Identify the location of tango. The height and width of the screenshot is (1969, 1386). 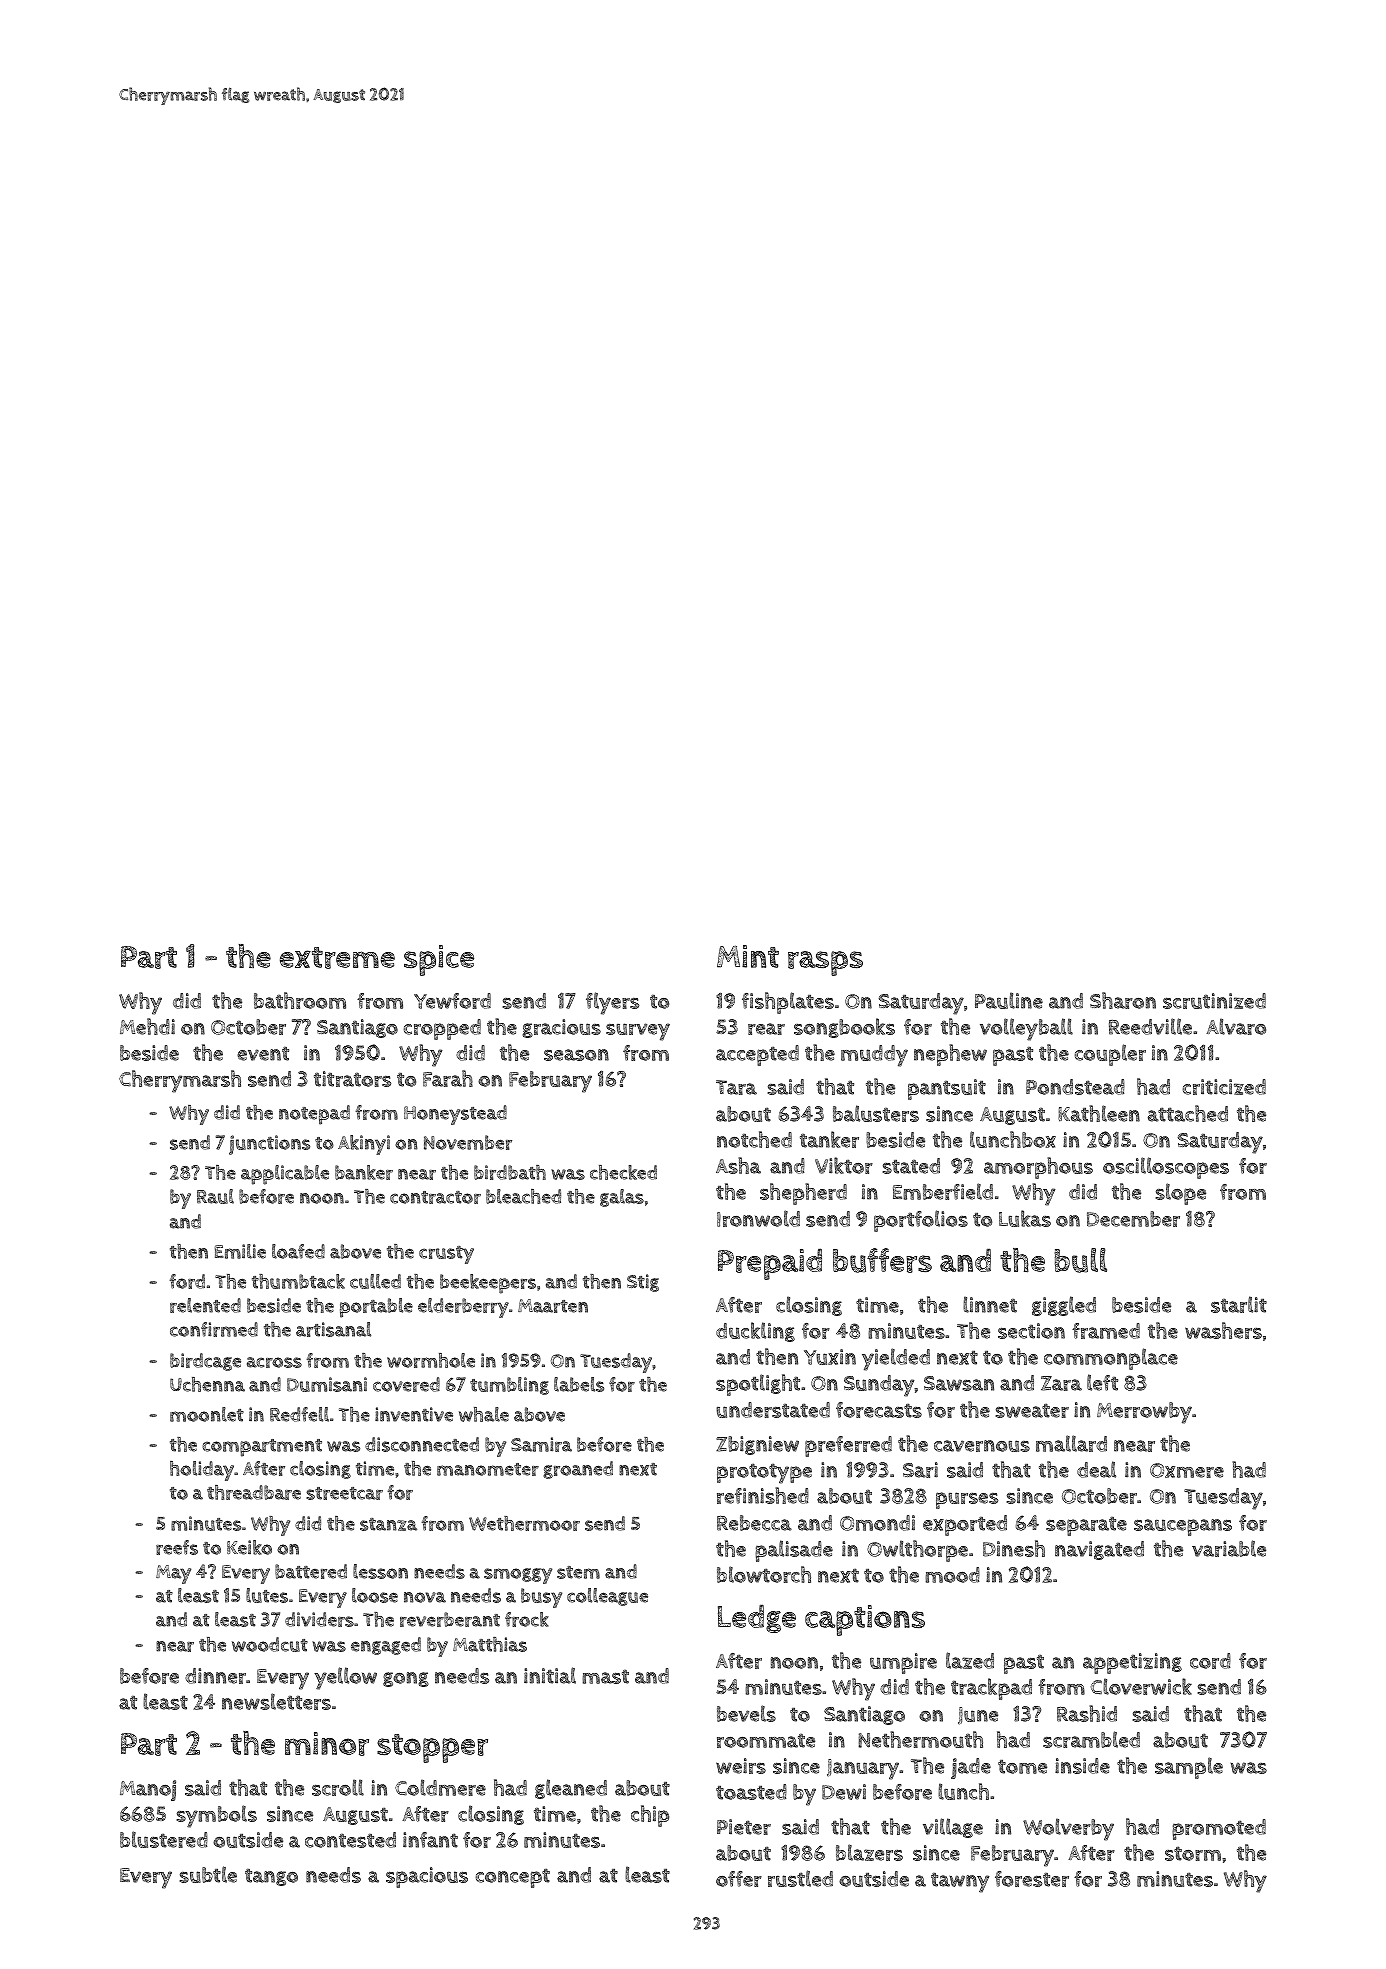
(271, 1877).
